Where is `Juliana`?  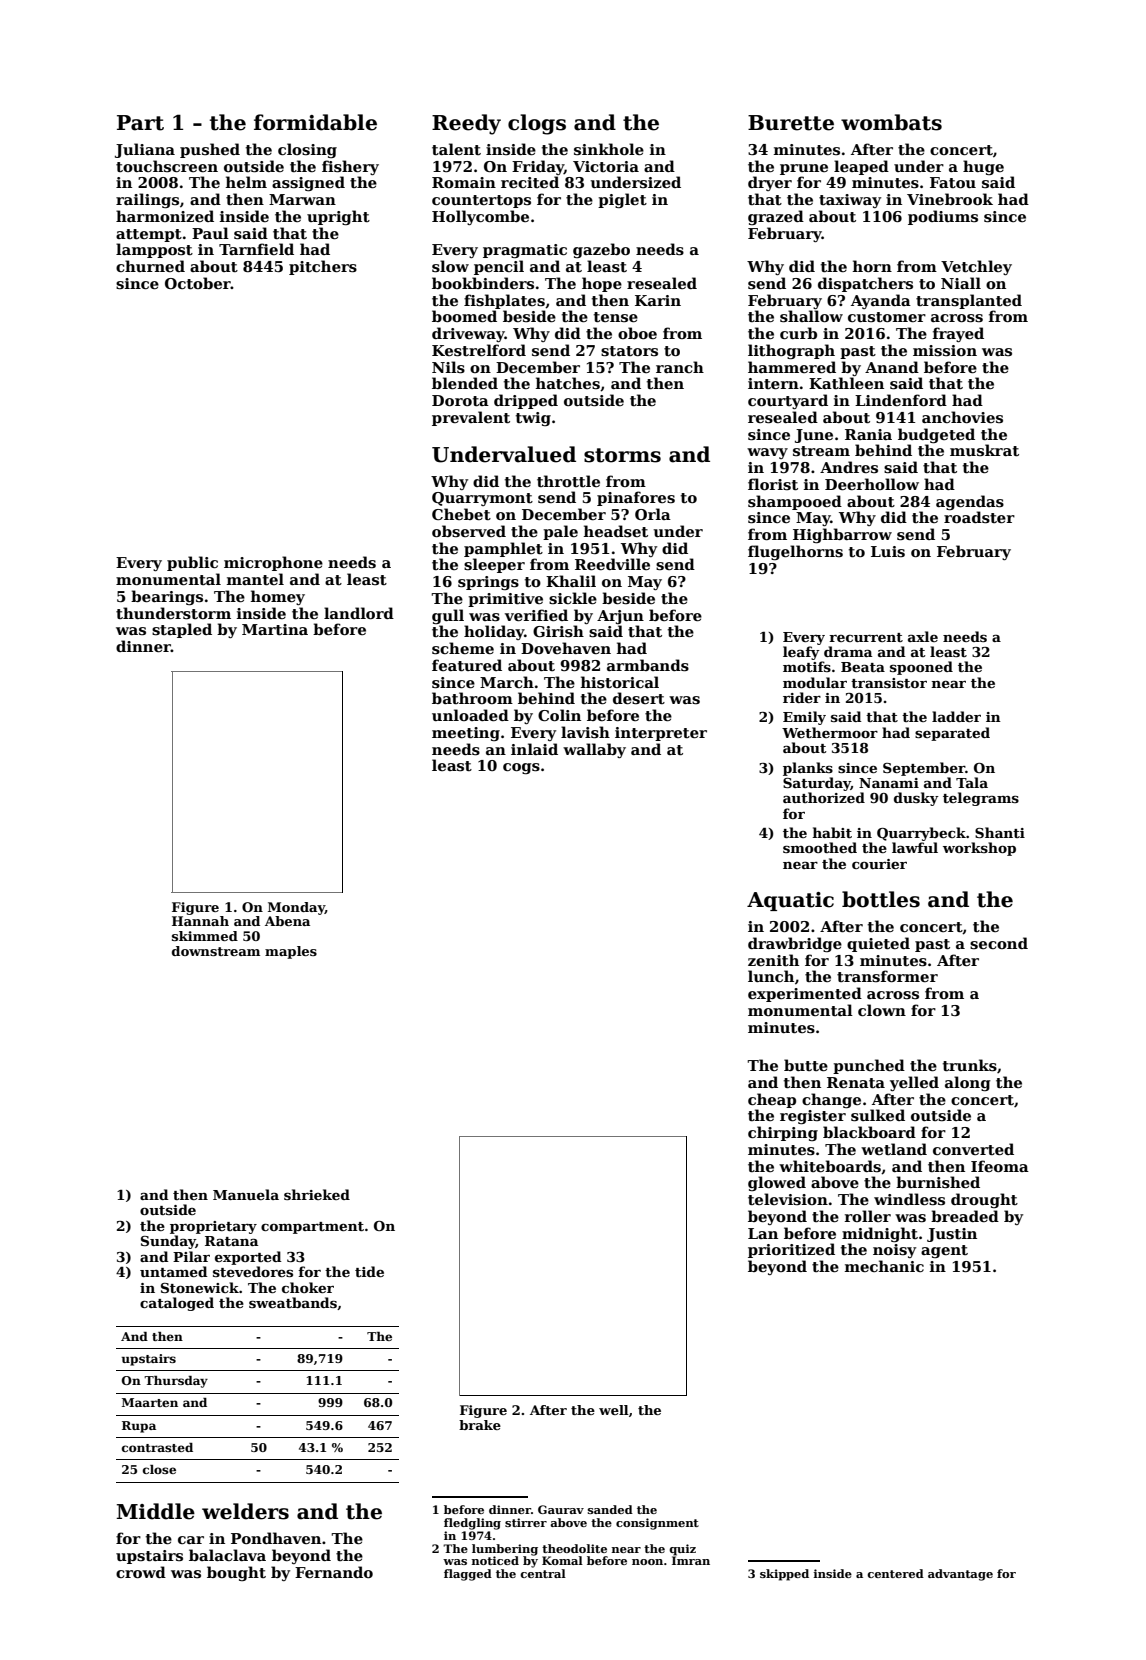 Juliana is located at coordinates (145, 150).
